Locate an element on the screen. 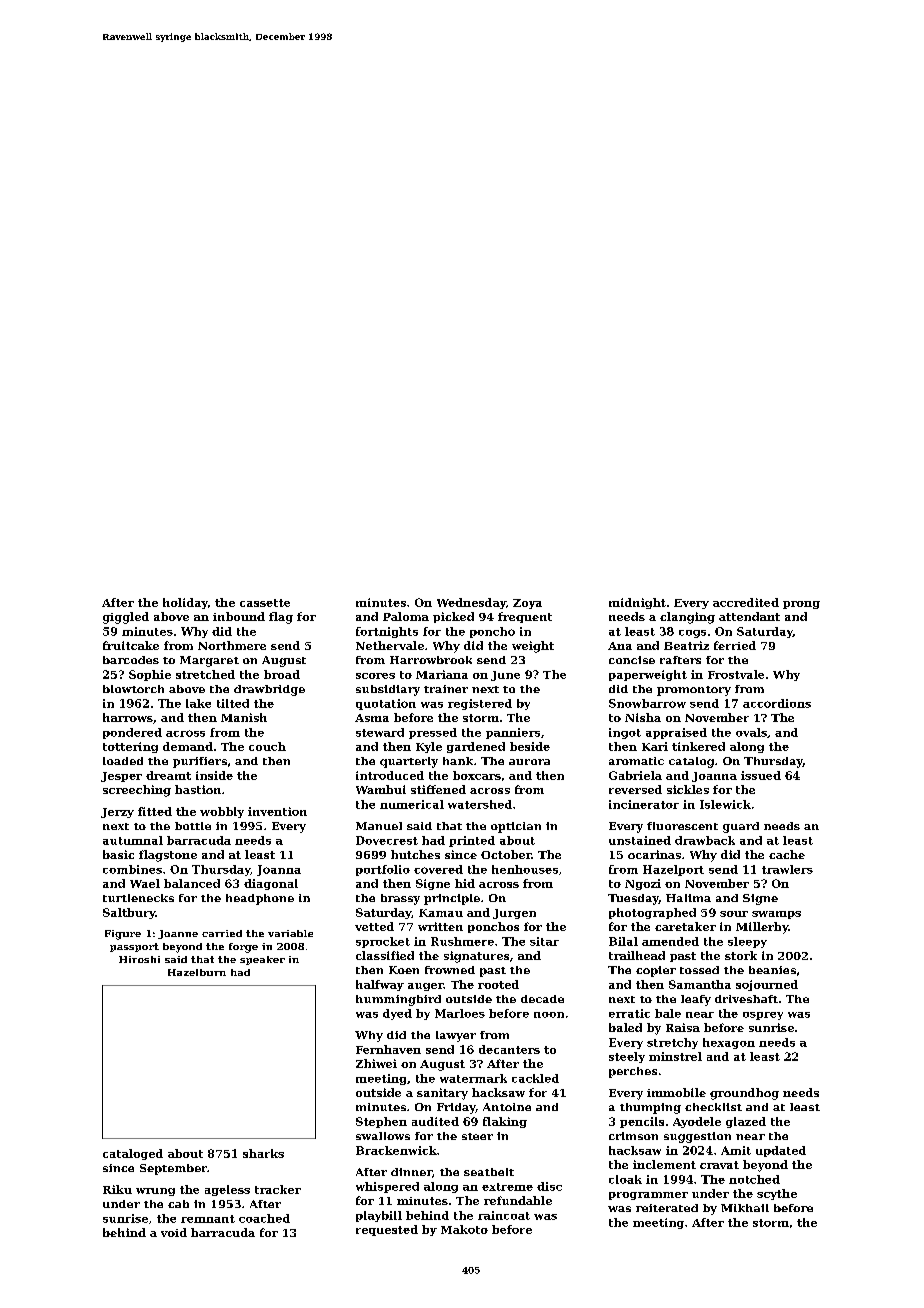 This screenshot has width=924, height=1308. cassette is located at coordinates (265, 603).
